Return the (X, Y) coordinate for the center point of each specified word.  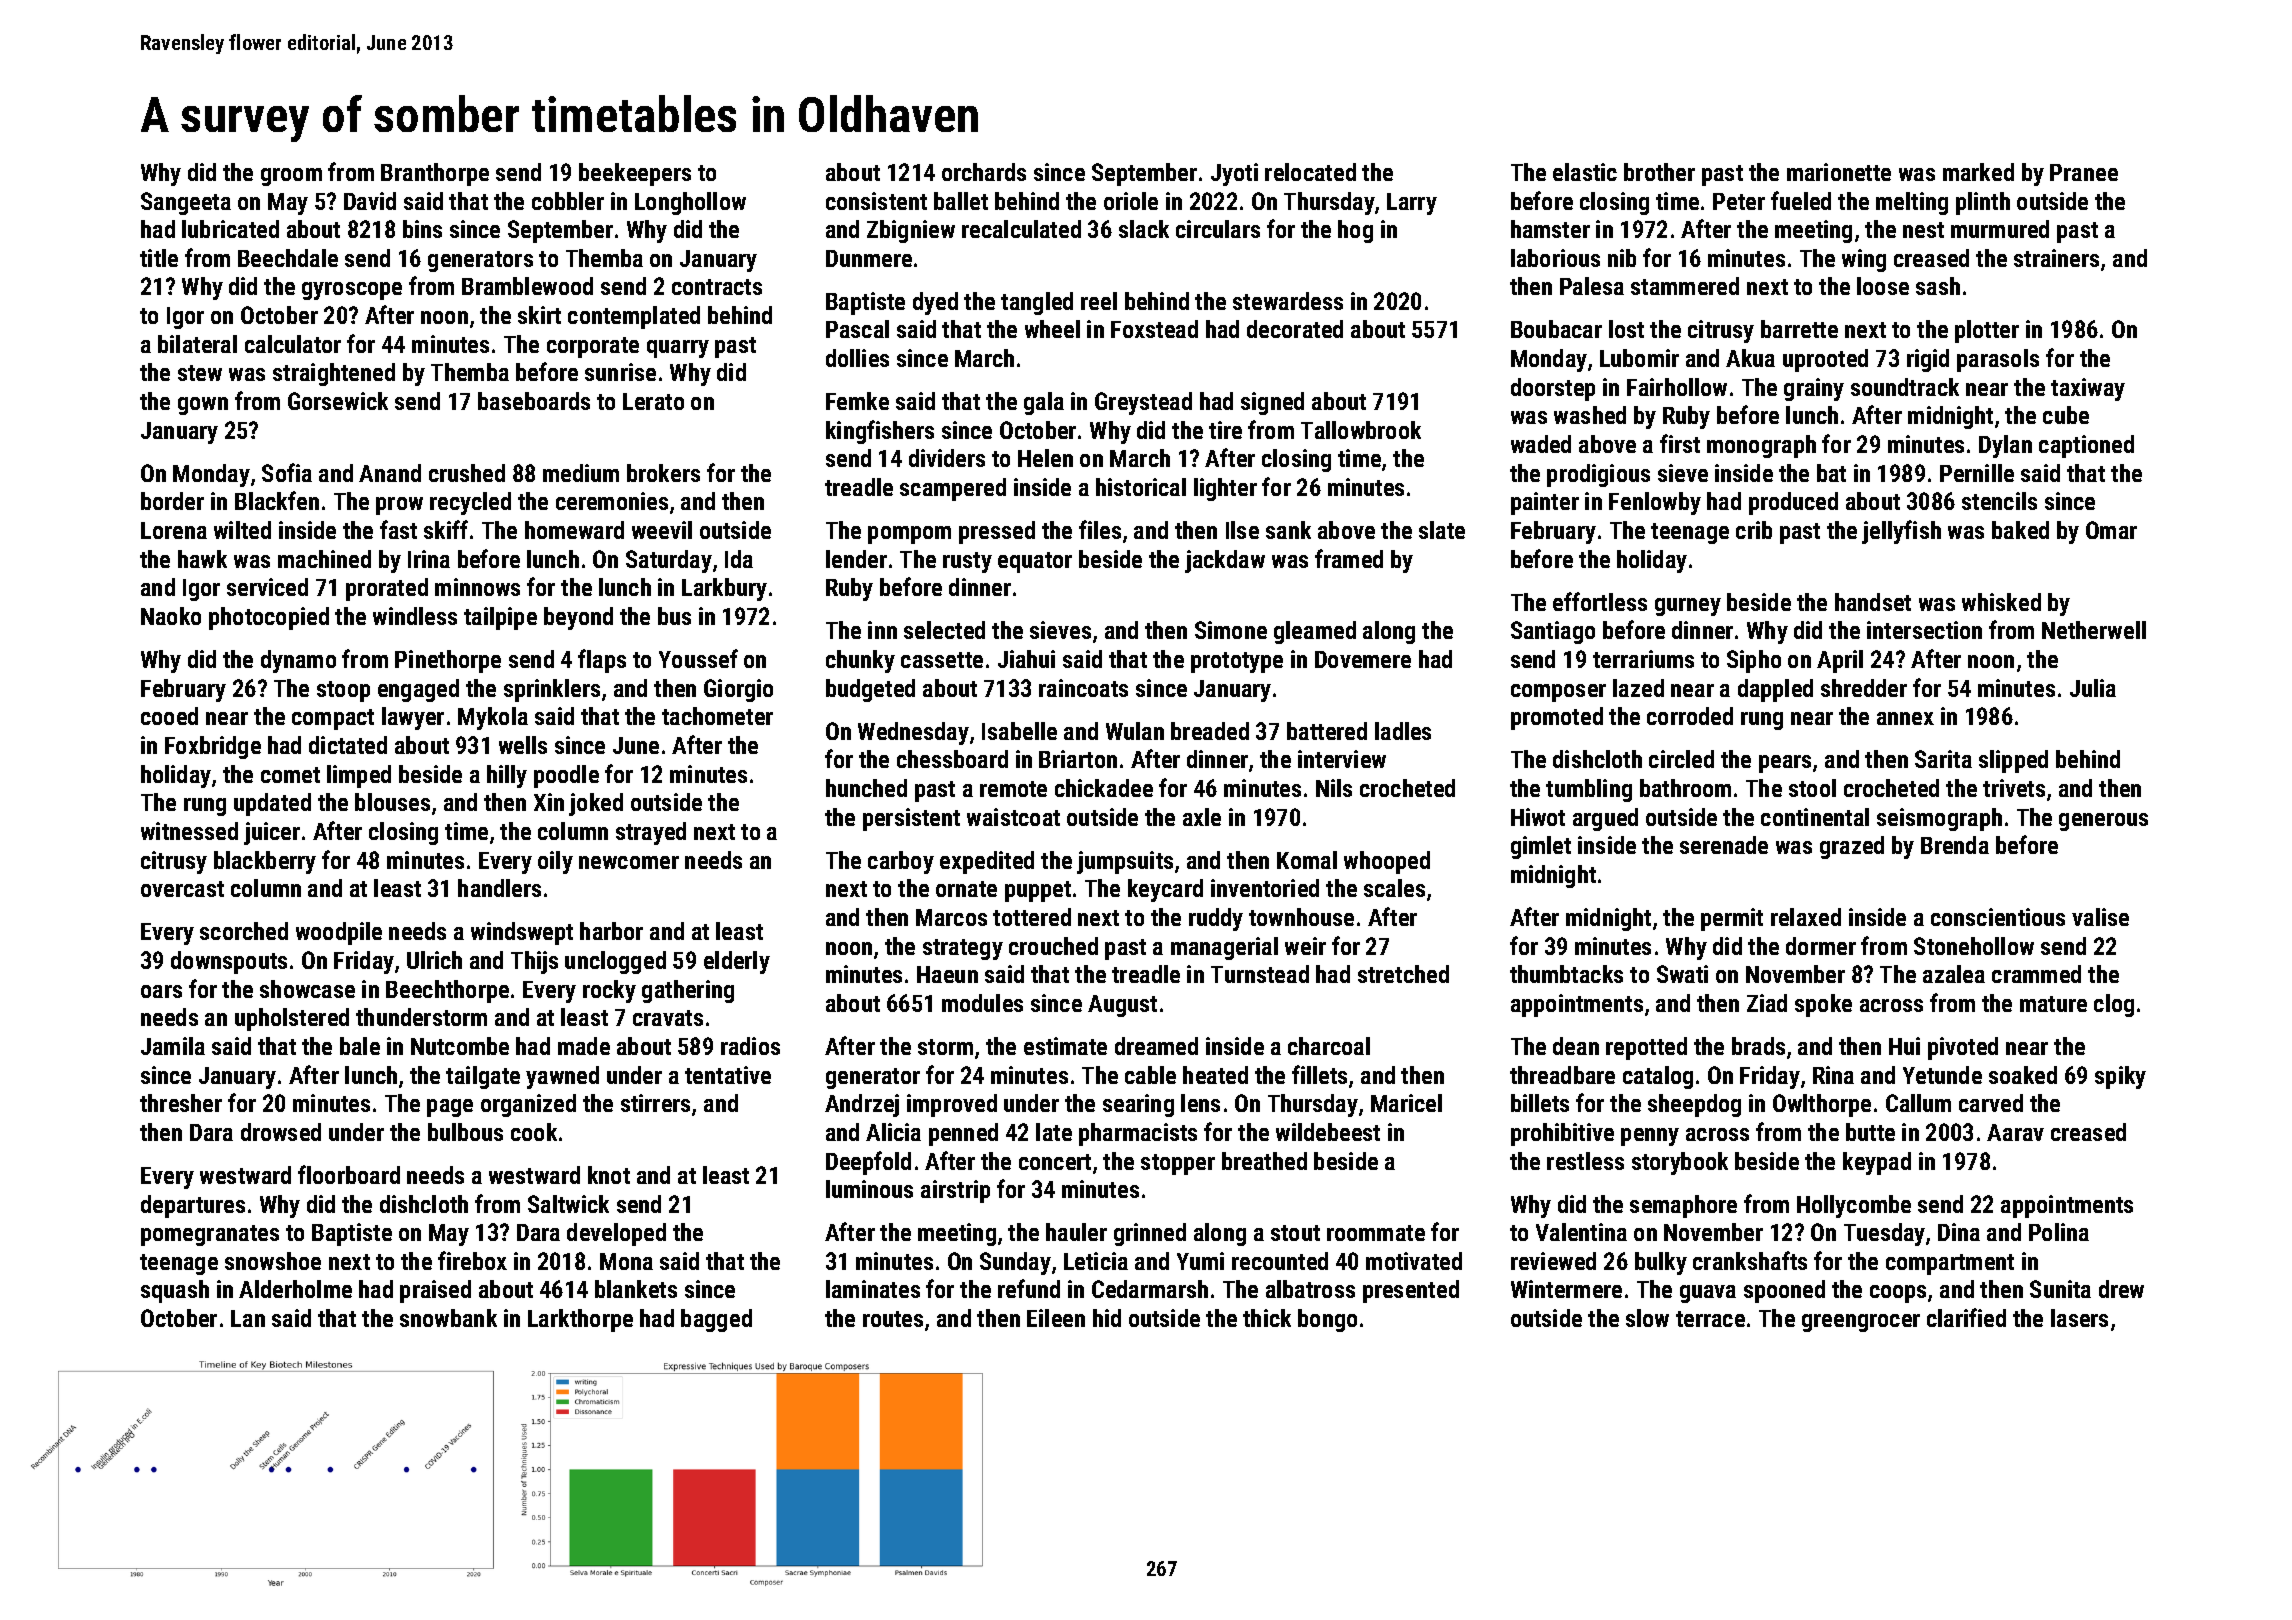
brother (1659, 172)
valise (2100, 917)
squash (175, 1291)
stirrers (655, 1103)
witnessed (189, 831)
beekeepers (635, 174)
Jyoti (1234, 174)
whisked (2001, 602)
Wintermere (1566, 1289)
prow (399, 506)
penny (1650, 1137)
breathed (1264, 1161)
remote (1013, 789)
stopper (1178, 1164)
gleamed (1315, 632)
